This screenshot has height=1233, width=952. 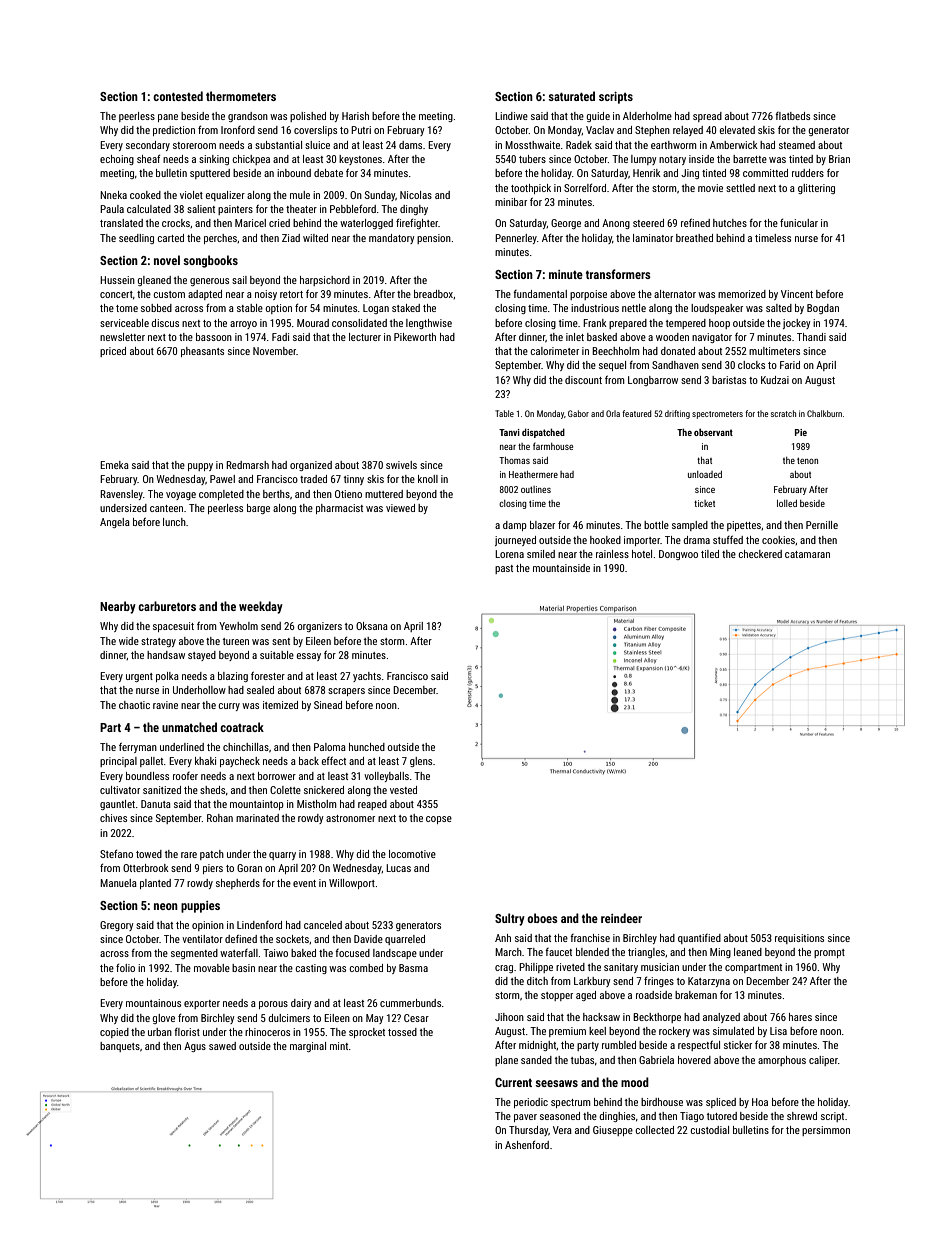 I want to click on persimmon, so click(x=826, y=1131).
